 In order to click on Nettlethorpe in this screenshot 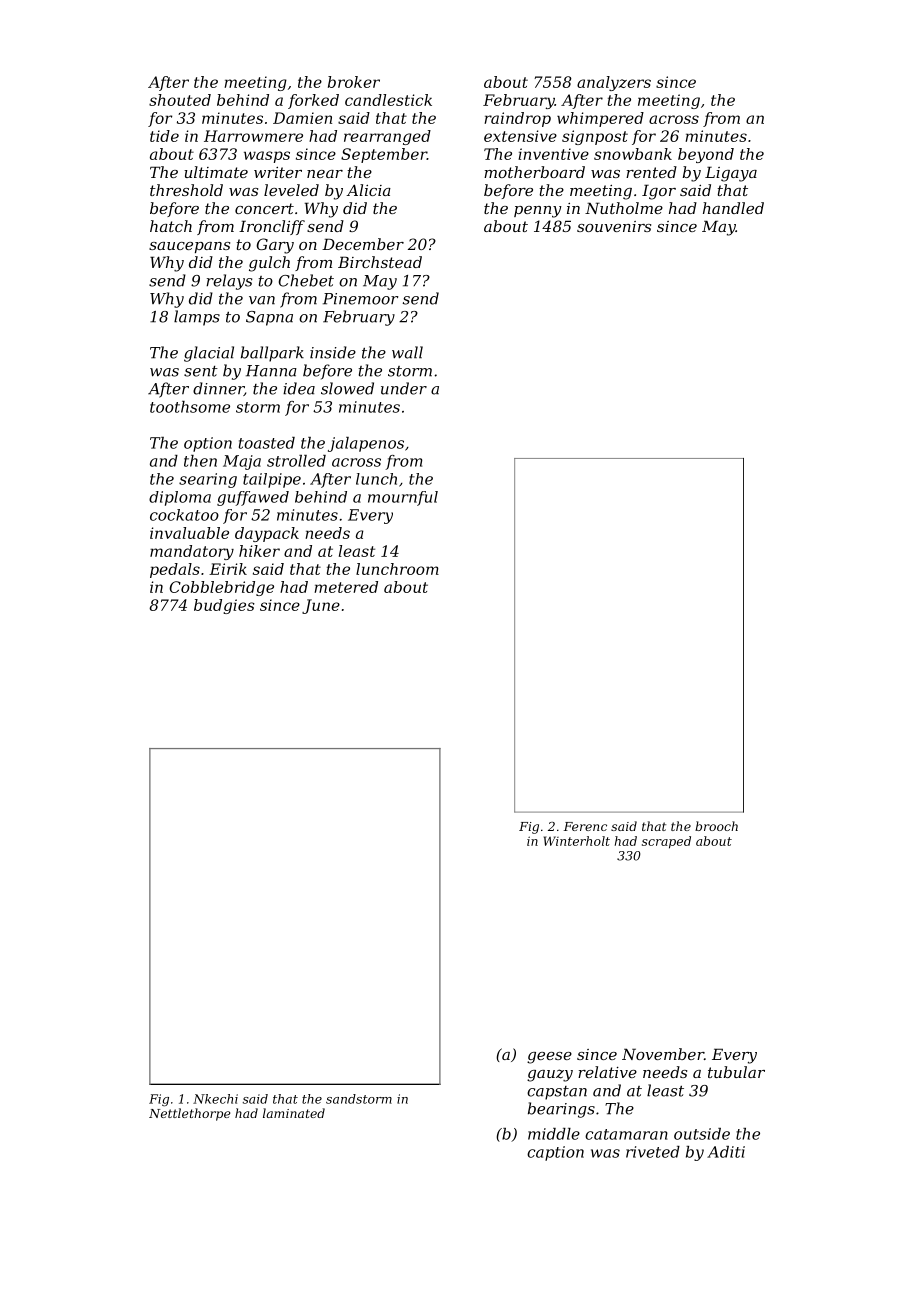, I will do `click(189, 1114)`.
